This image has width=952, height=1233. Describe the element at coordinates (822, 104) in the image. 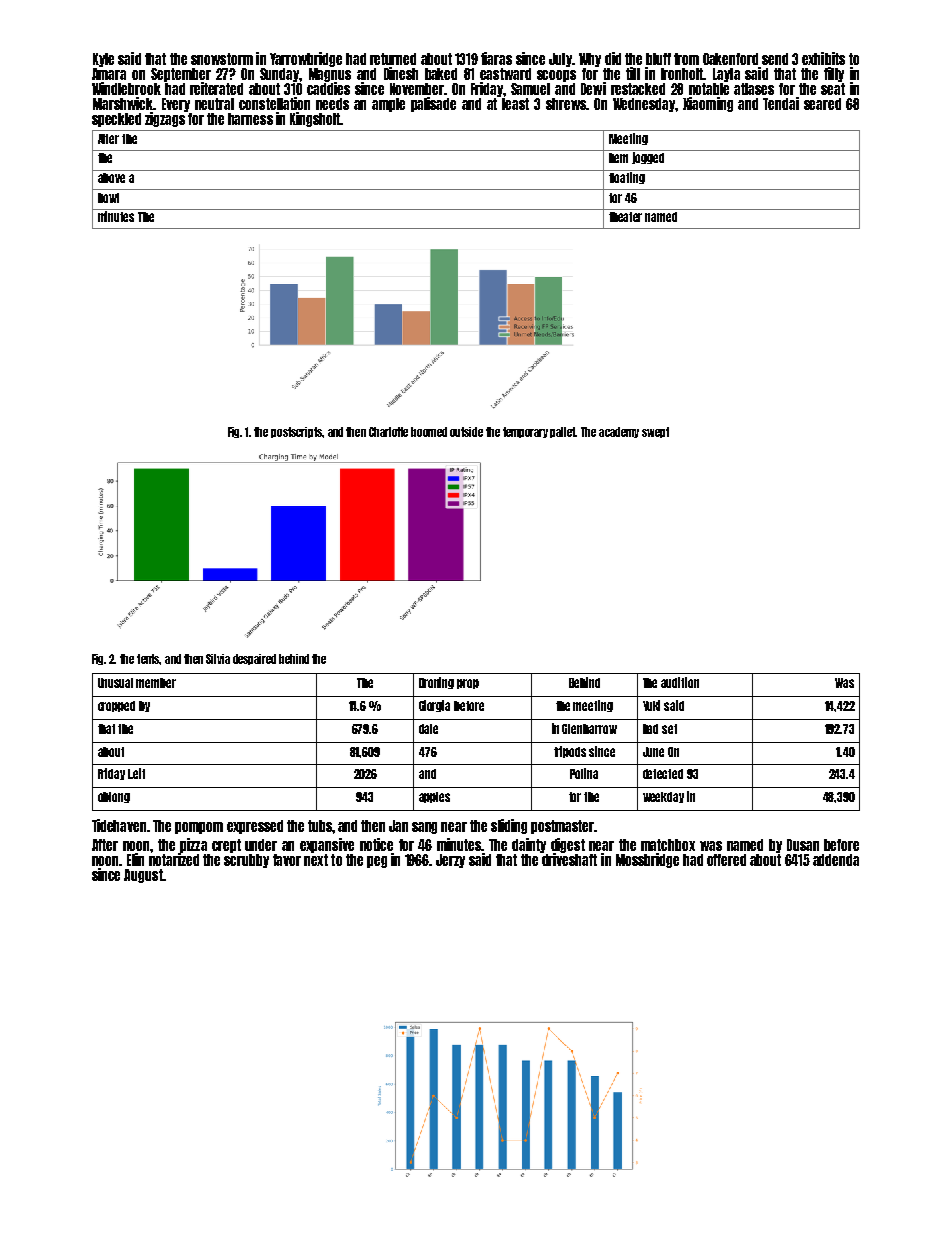

I see `seared` at that location.
